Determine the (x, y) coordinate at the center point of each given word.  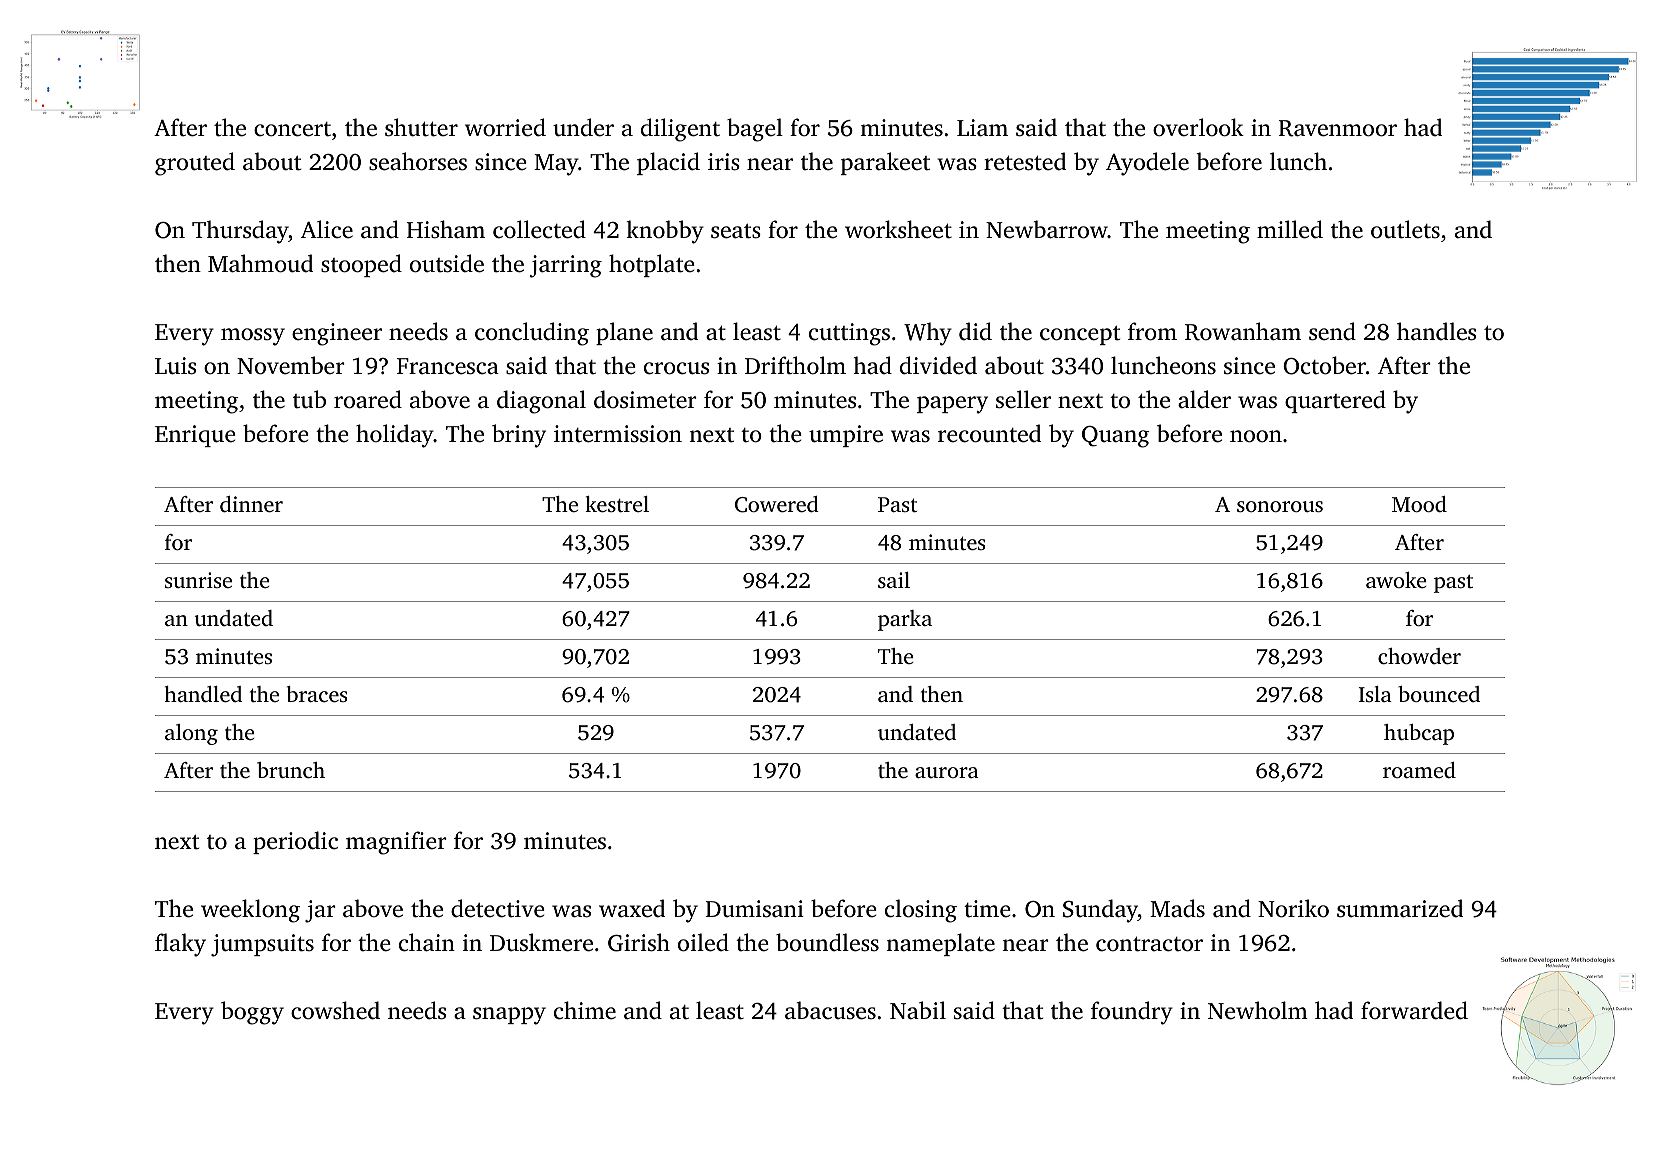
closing (921, 911)
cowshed (335, 1010)
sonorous (1280, 506)
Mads (1177, 908)
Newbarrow (1047, 229)
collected (539, 229)
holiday (395, 436)
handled (203, 694)
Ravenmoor (1338, 128)
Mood (1419, 504)
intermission (618, 434)
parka (905, 620)
